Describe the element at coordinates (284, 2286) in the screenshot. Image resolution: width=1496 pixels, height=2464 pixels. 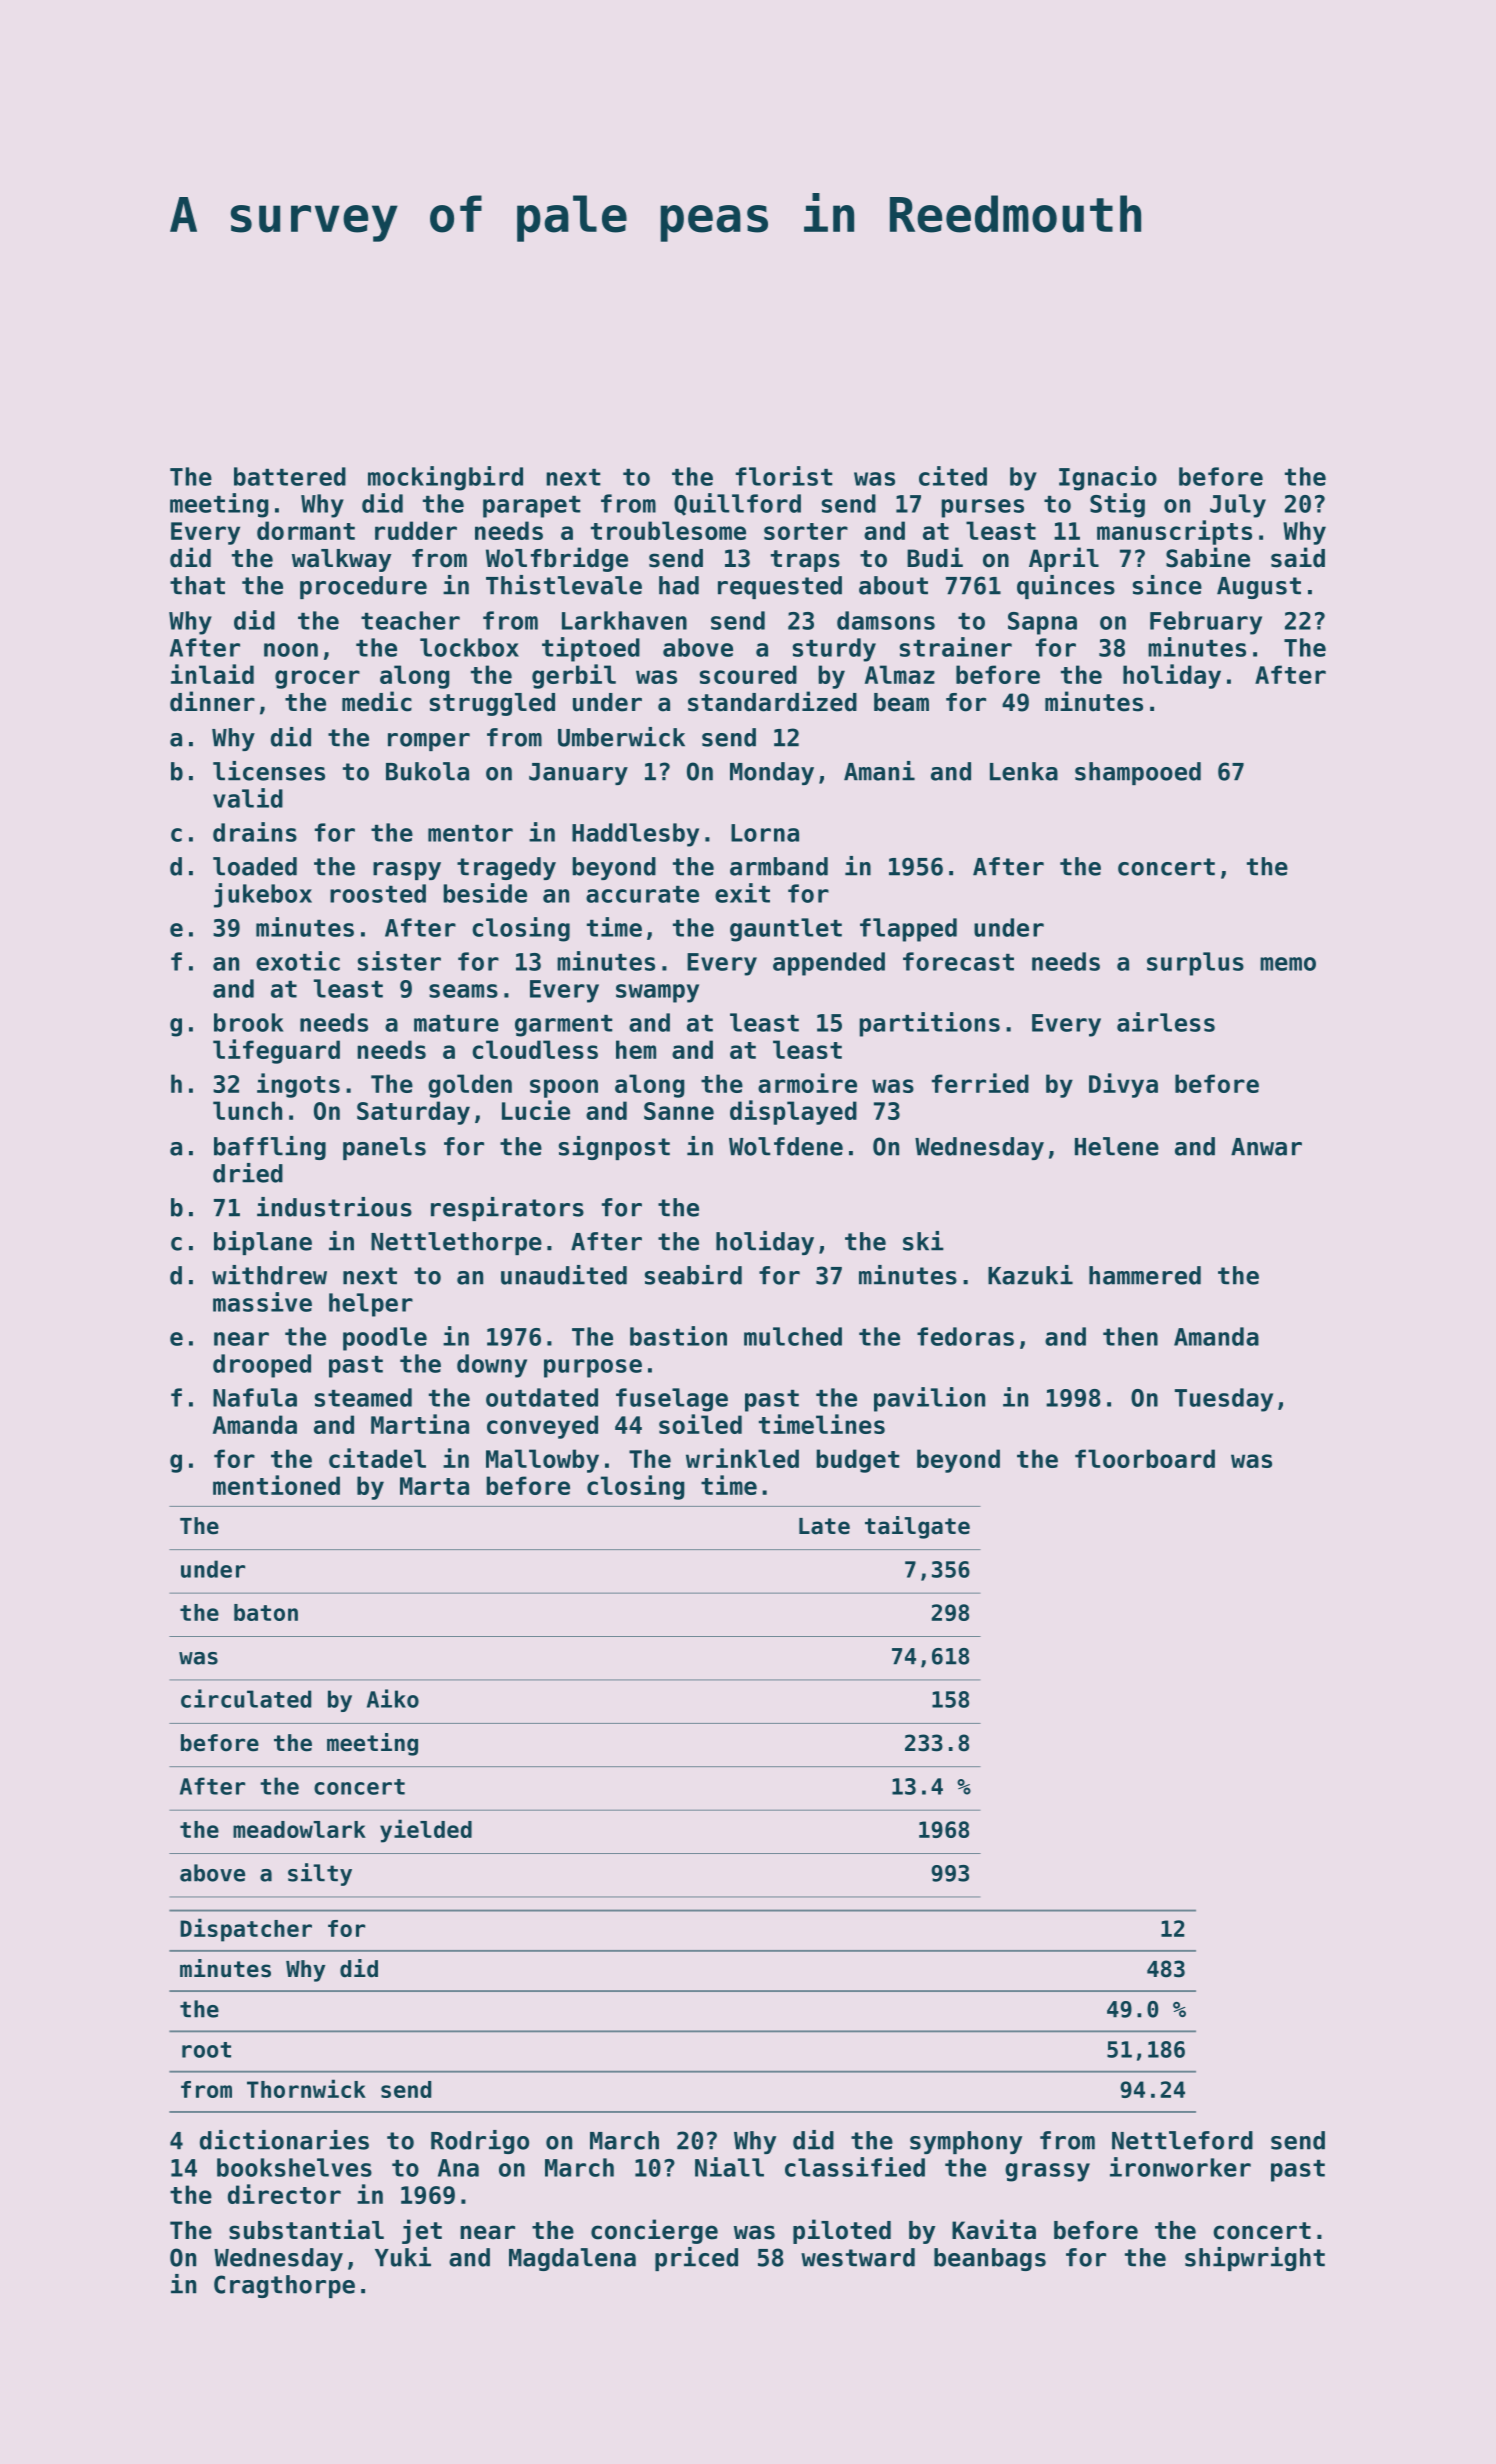
I see `Cragthorpe` at that location.
